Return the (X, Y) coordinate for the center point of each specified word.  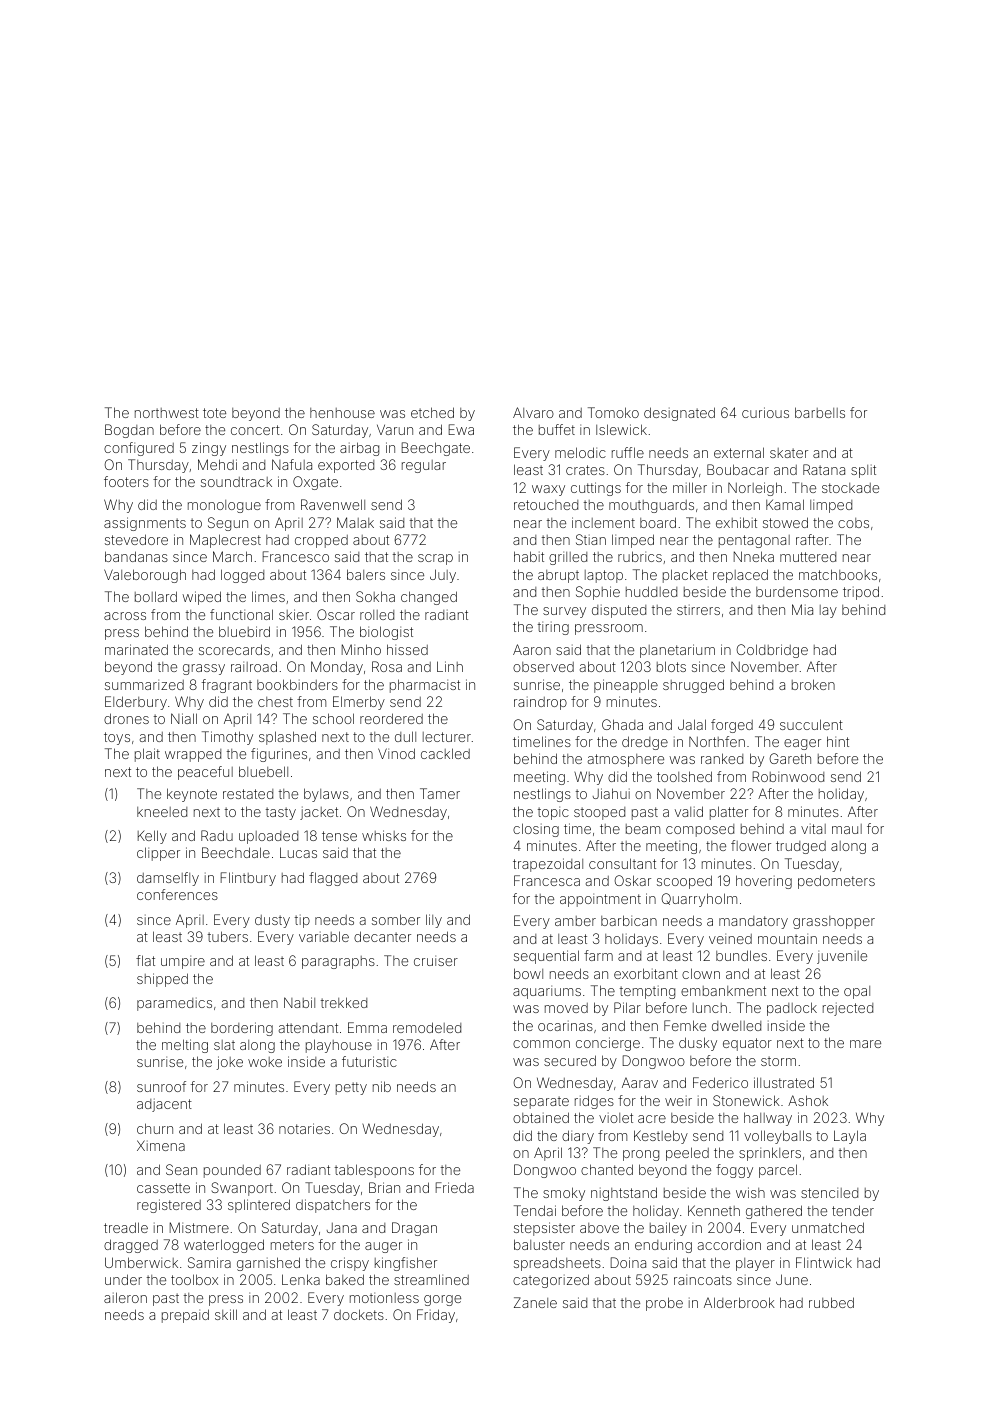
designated (679, 414)
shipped (162, 980)
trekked (344, 1002)
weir (678, 1101)
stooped (599, 813)
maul (847, 829)
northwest (167, 413)
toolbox (194, 1279)
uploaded (268, 837)
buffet (557, 429)
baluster (539, 1244)
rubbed (831, 1302)
